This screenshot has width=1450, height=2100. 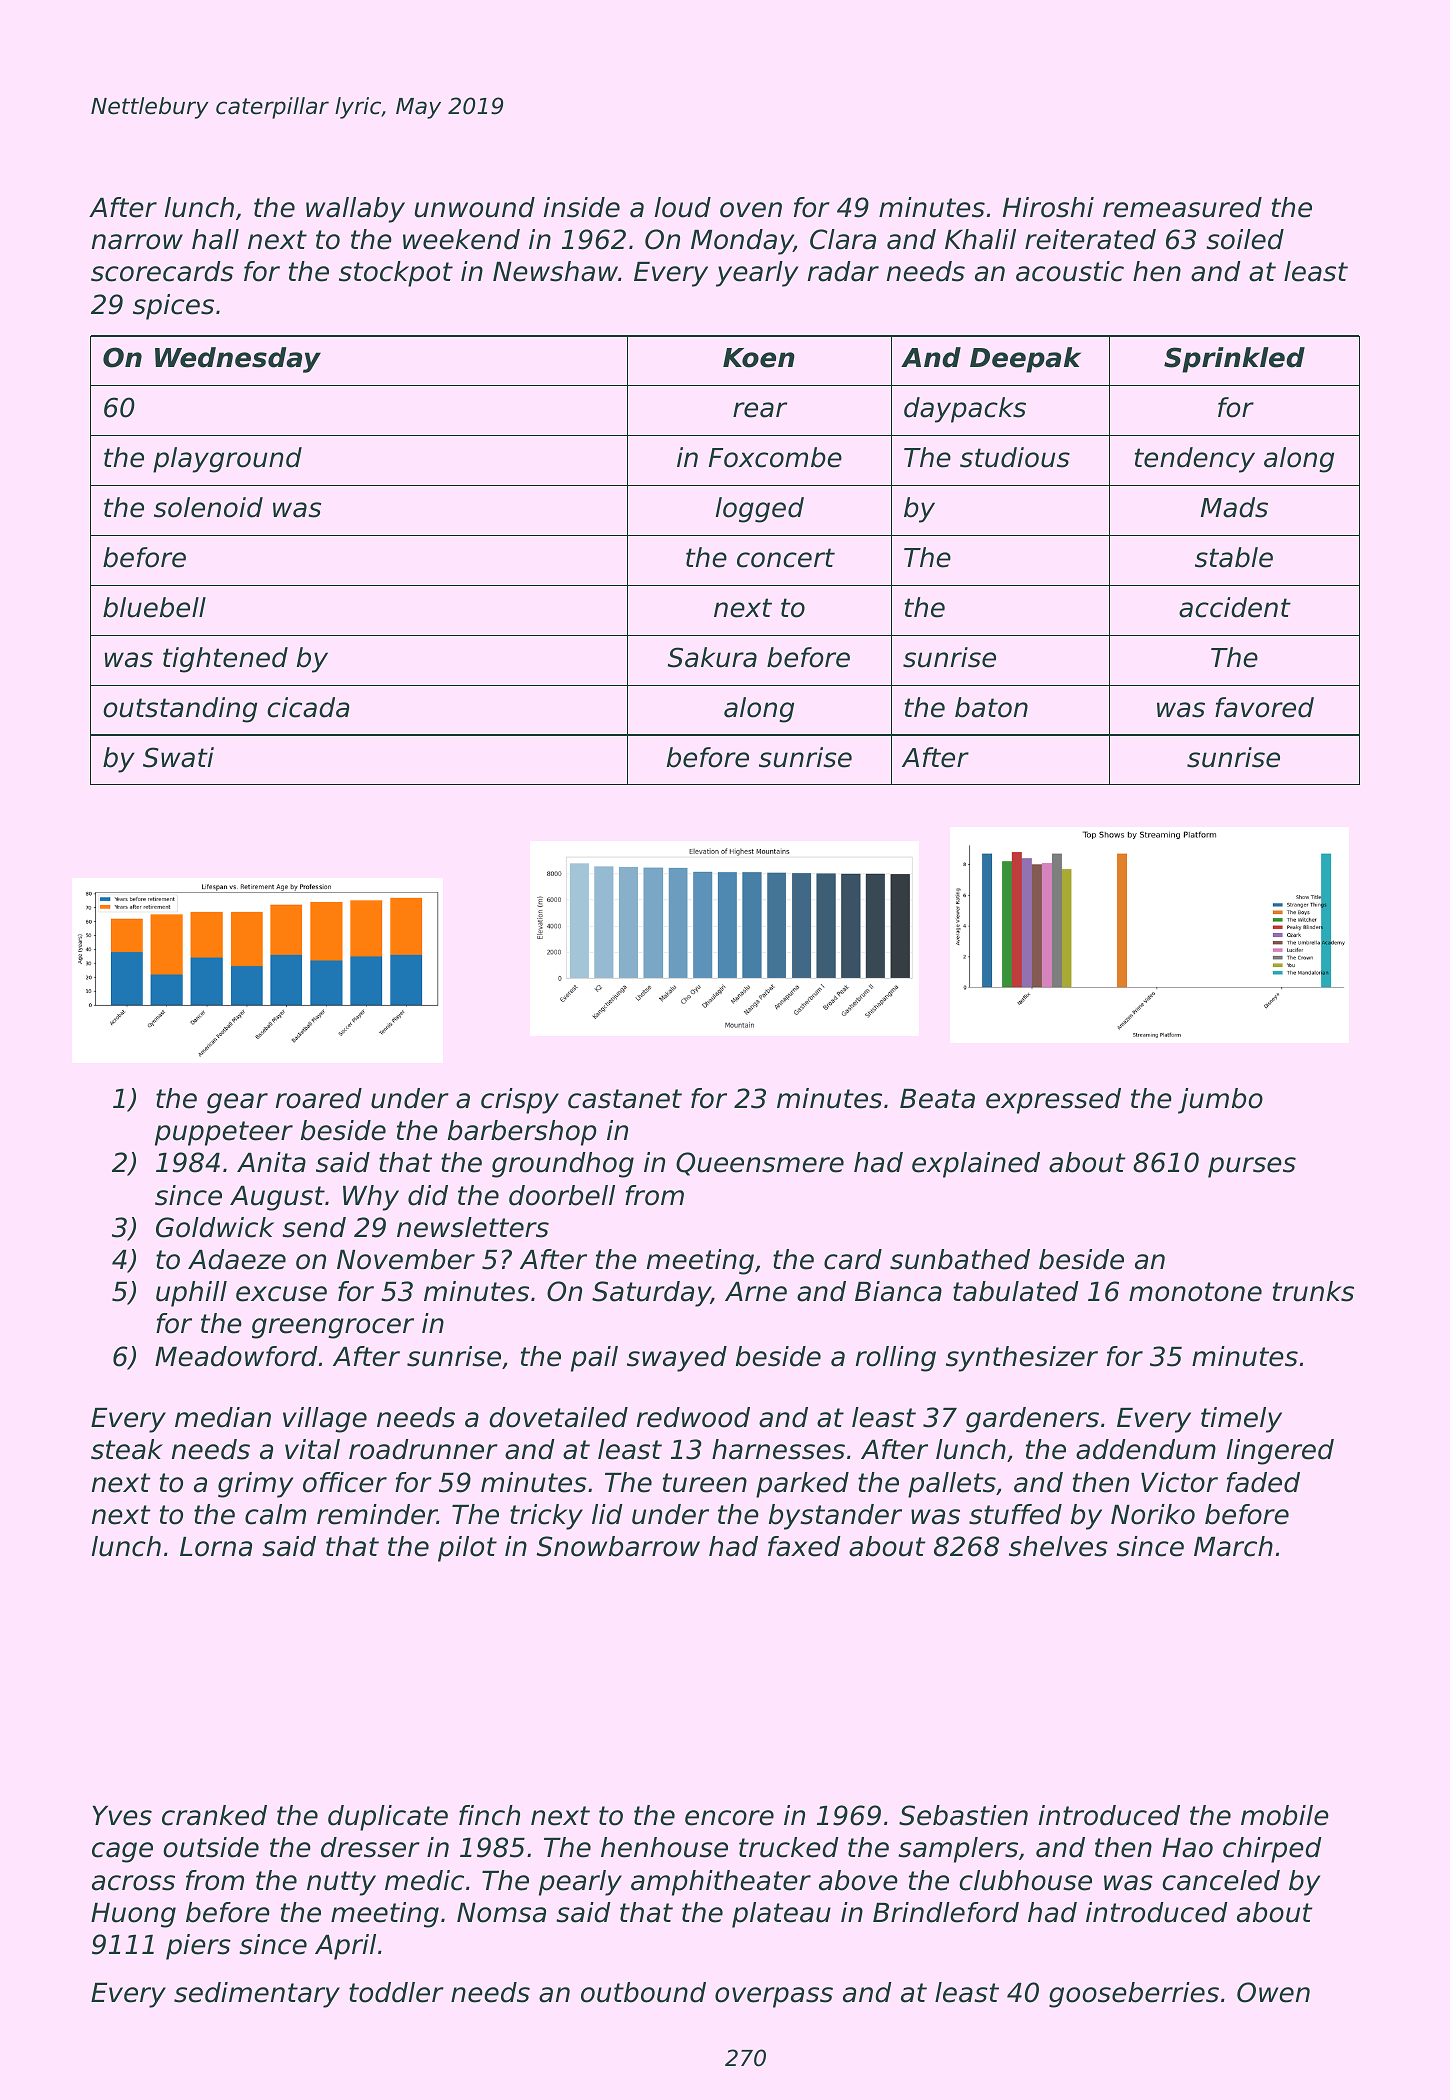 I want to click on tureen, so click(x=705, y=1483).
